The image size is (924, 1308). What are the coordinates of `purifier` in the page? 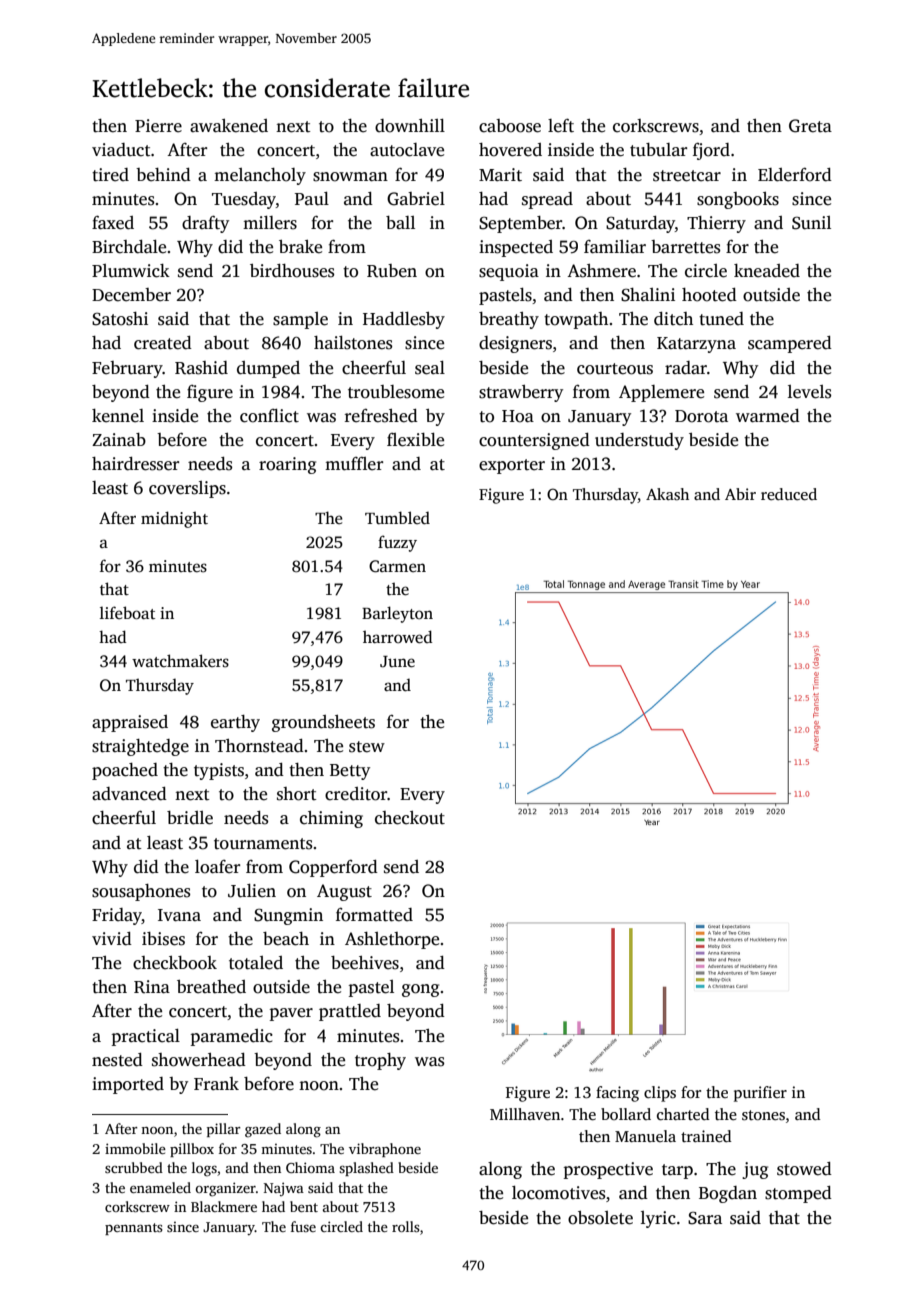 It's located at (760, 1094).
